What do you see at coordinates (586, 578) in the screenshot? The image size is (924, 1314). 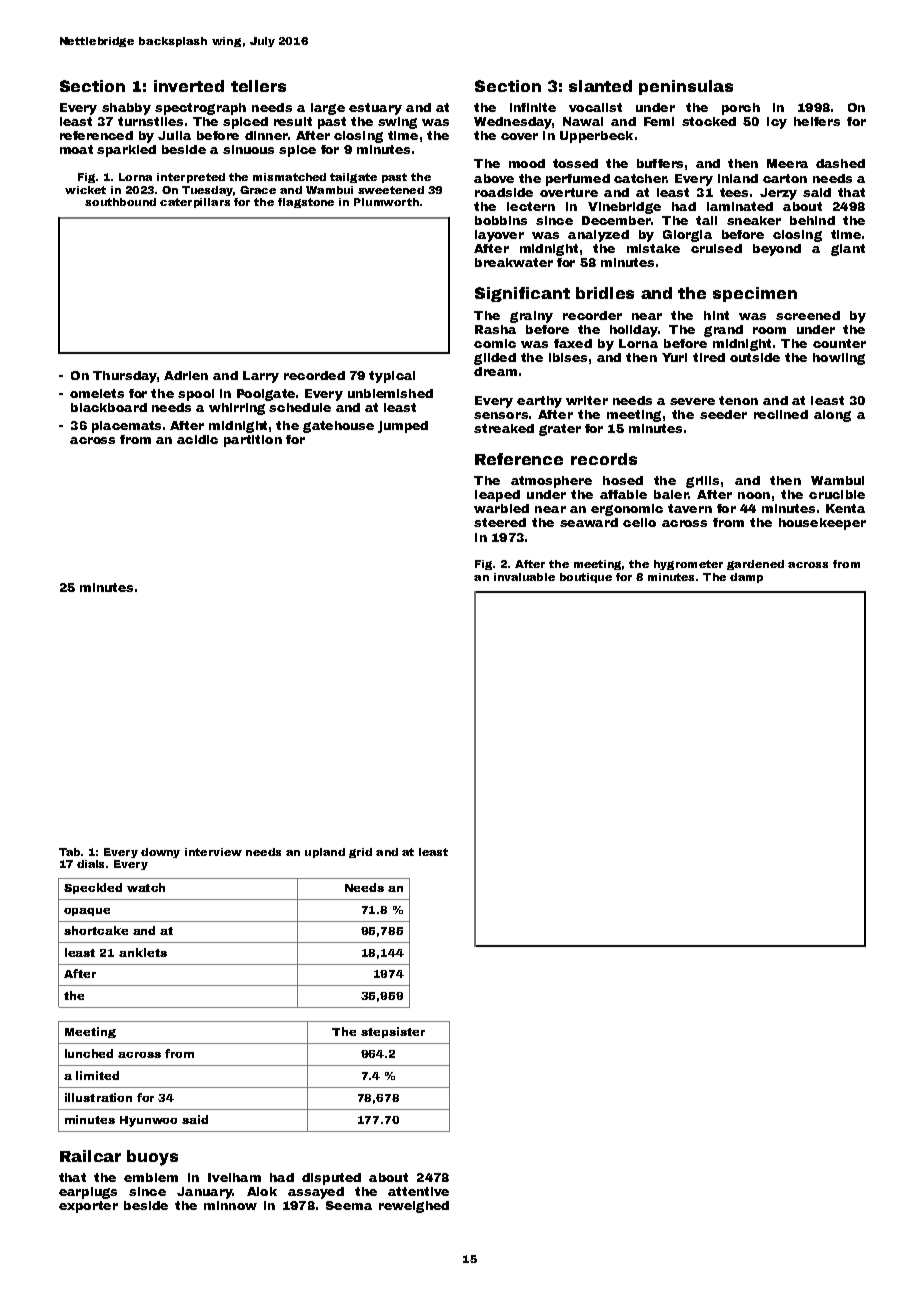 I see `boutique` at bounding box center [586, 578].
